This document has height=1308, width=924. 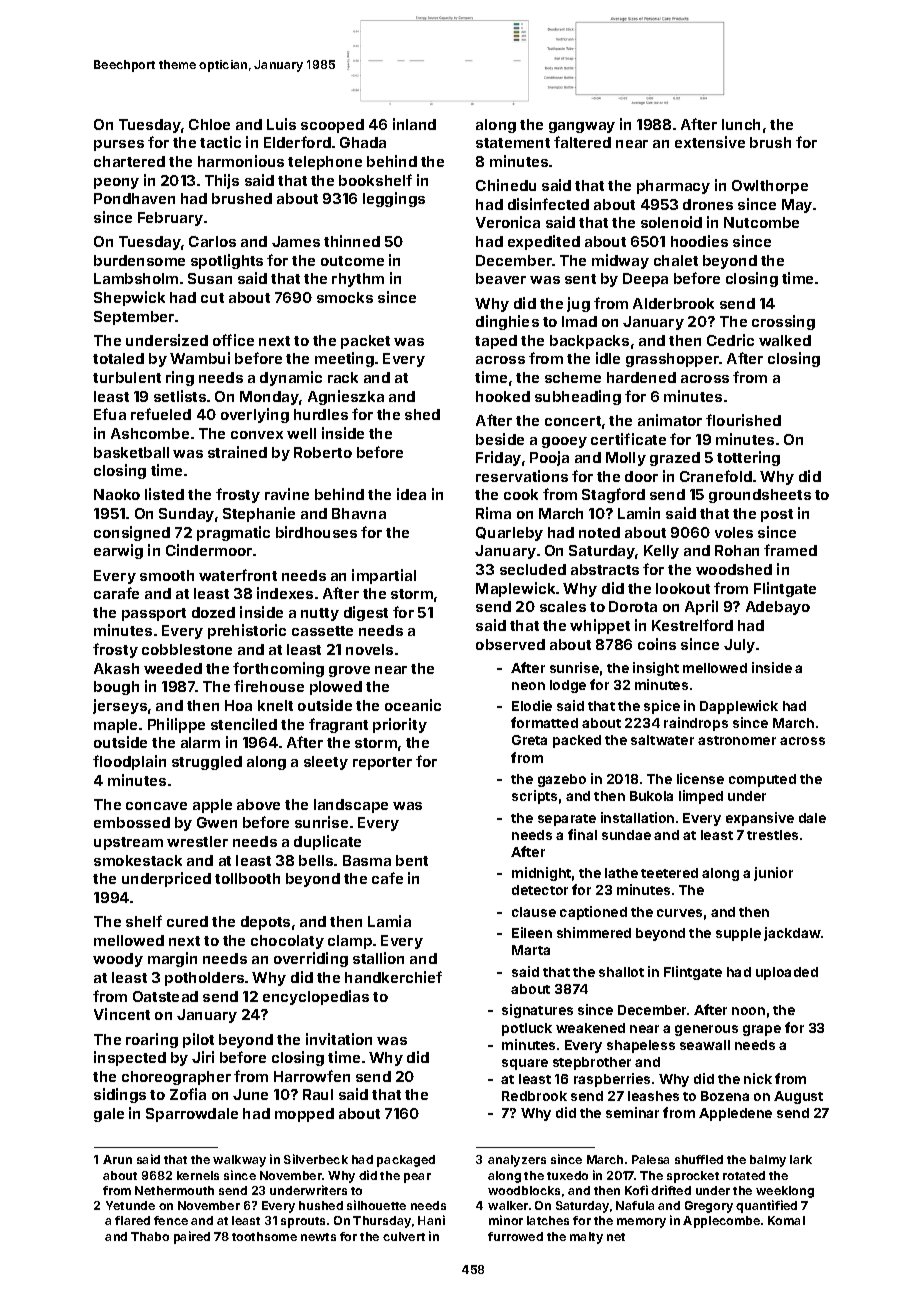 I want to click on lunch, so click(x=741, y=124).
